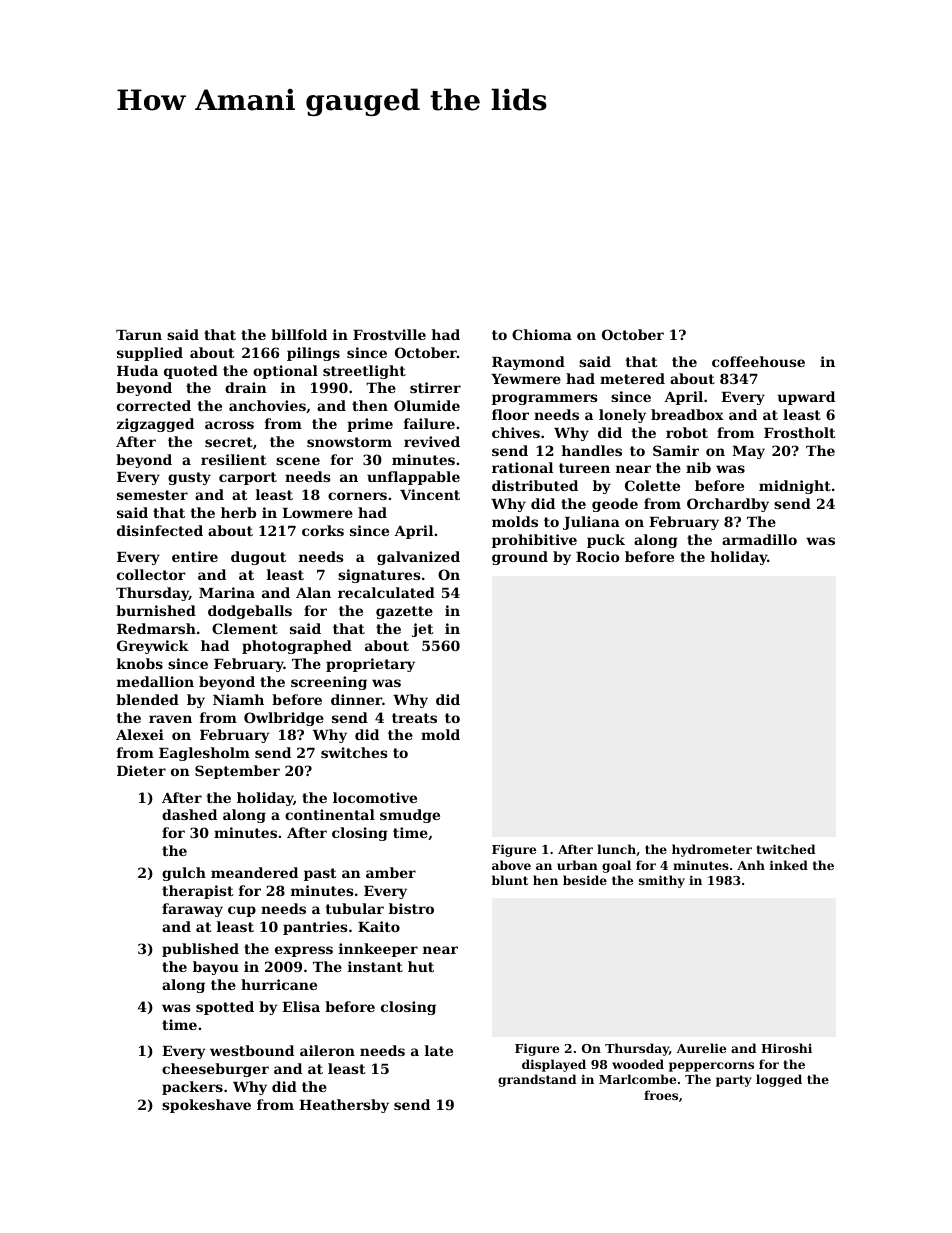 The image size is (952, 1233). What do you see at coordinates (806, 398) in the document?
I see `upward` at bounding box center [806, 398].
